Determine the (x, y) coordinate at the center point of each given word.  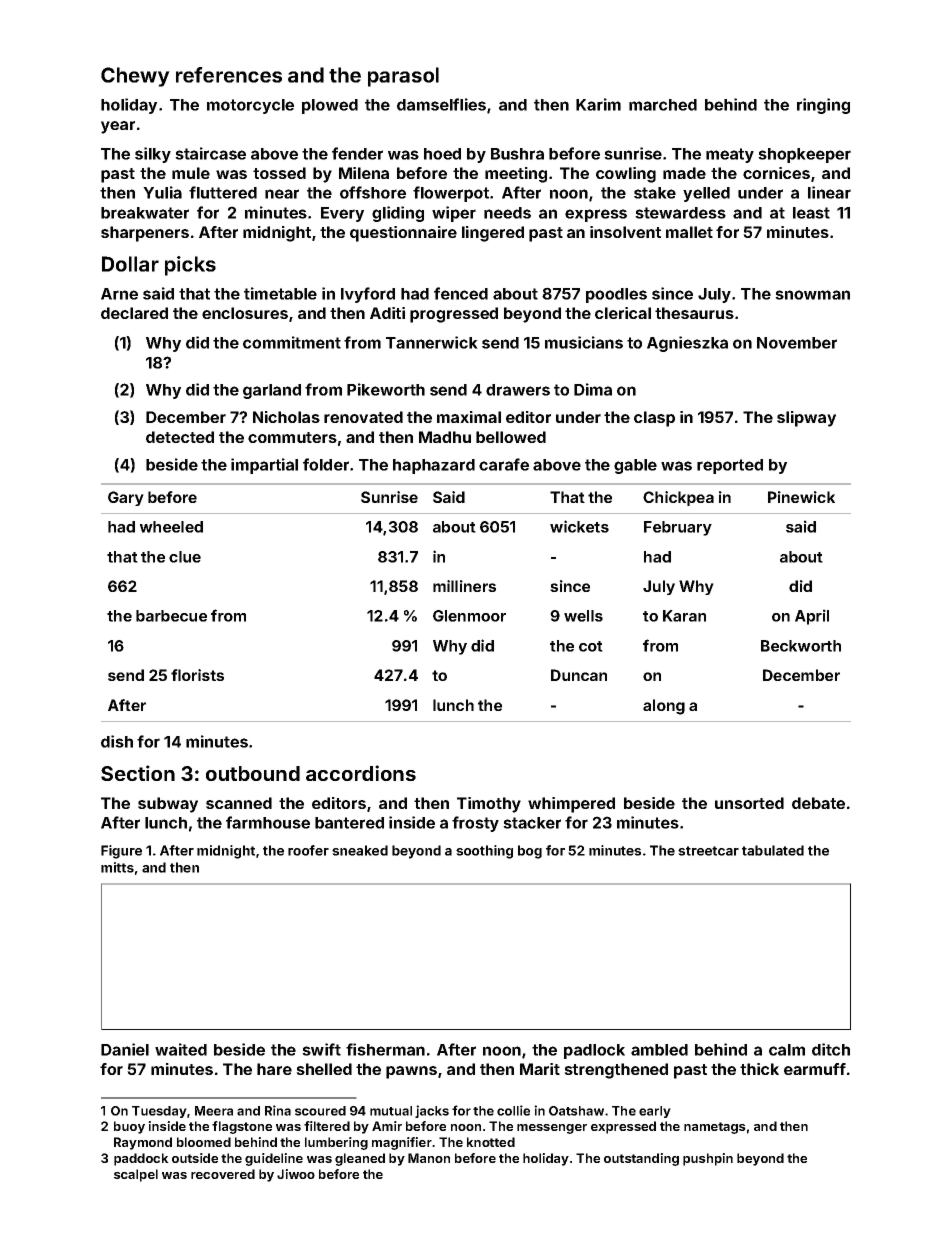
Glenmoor (469, 616)
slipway (806, 419)
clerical (623, 313)
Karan (684, 616)
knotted (491, 1142)
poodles (616, 295)
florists (197, 675)
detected (180, 437)
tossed (279, 173)
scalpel (136, 1175)
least (811, 213)
